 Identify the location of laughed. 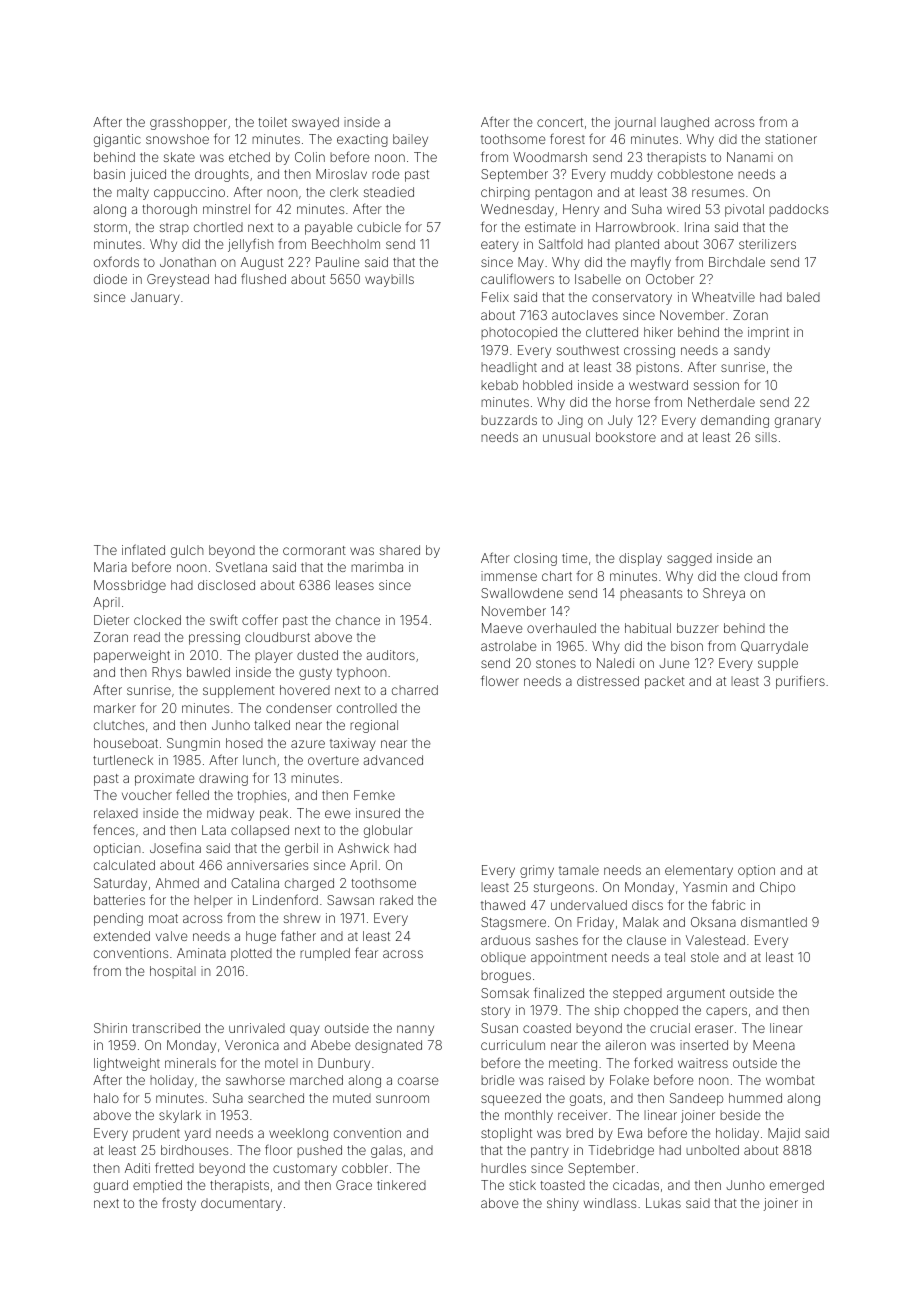
(685, 123).
